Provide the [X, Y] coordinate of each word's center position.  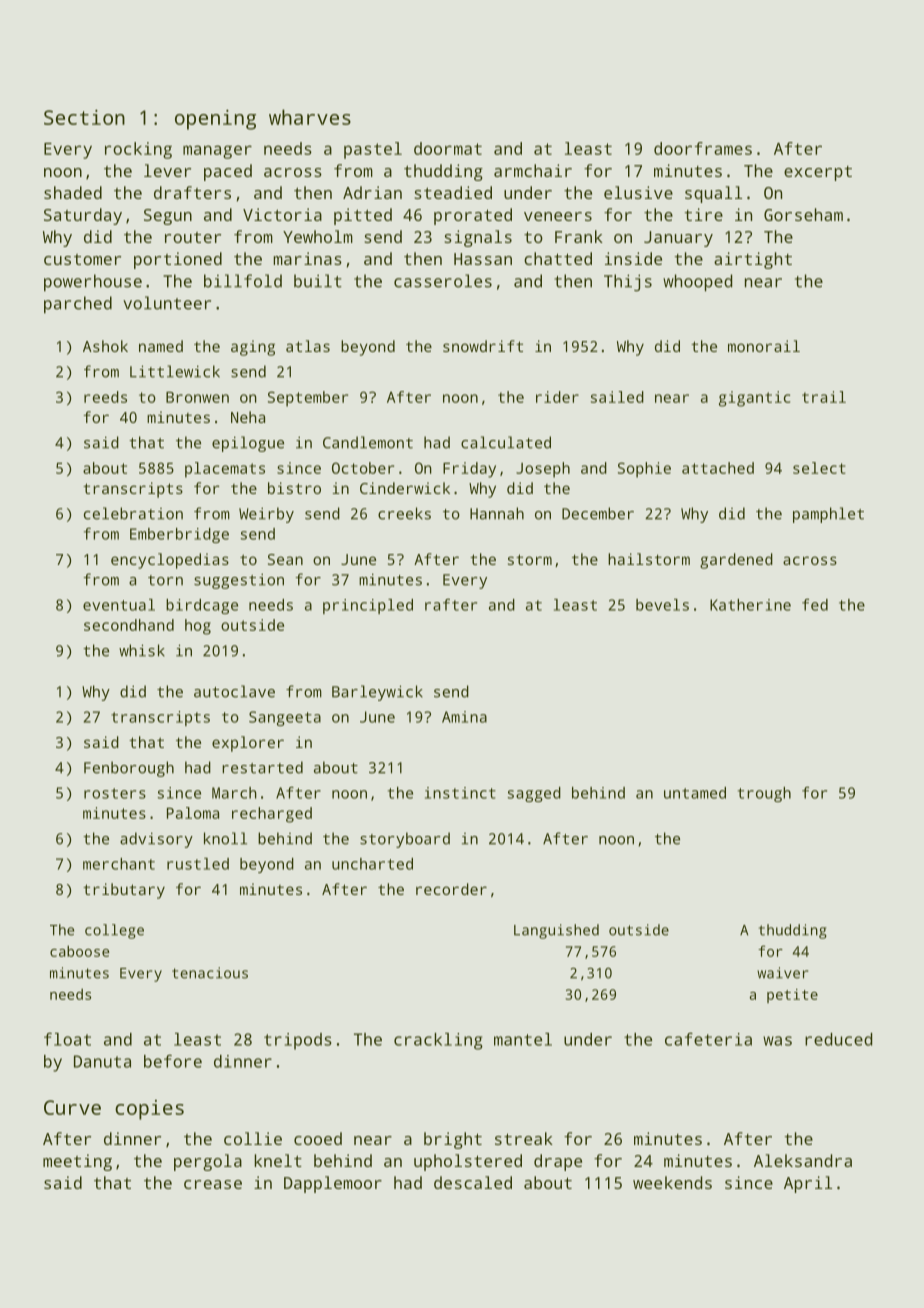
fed [815, 605]
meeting [77, 1162]
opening [215, 120]
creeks [404, 513]
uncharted [372, 864]
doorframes [703, 148]
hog [198, 627]
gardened [736, 561]
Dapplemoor [333, 1184]
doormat [448, 148]
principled [368, 606]
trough [764, 794]
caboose [80, 951]
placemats [225, 470]
